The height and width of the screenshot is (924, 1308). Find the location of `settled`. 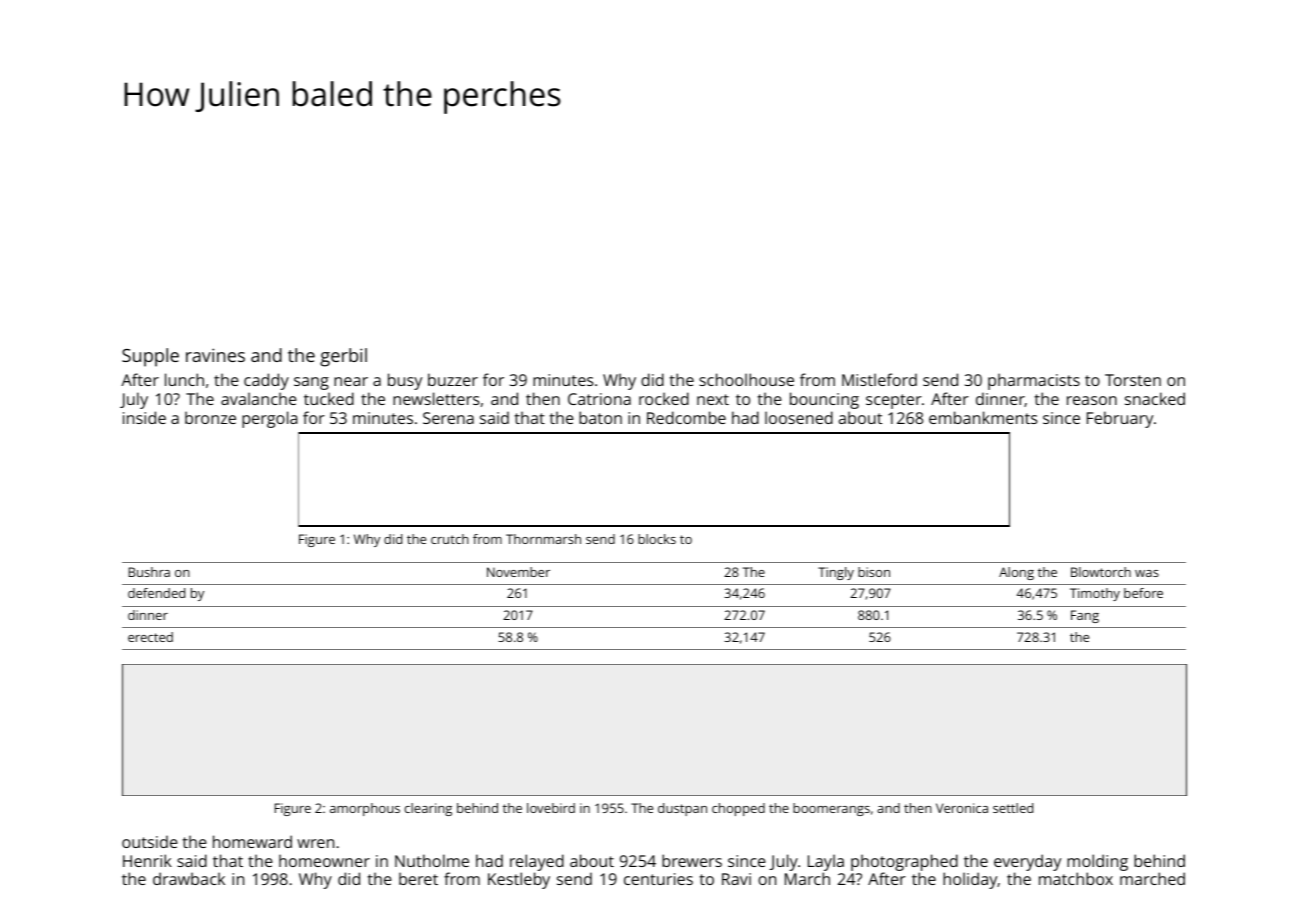

settled is located at coordinates (1013, 808).
